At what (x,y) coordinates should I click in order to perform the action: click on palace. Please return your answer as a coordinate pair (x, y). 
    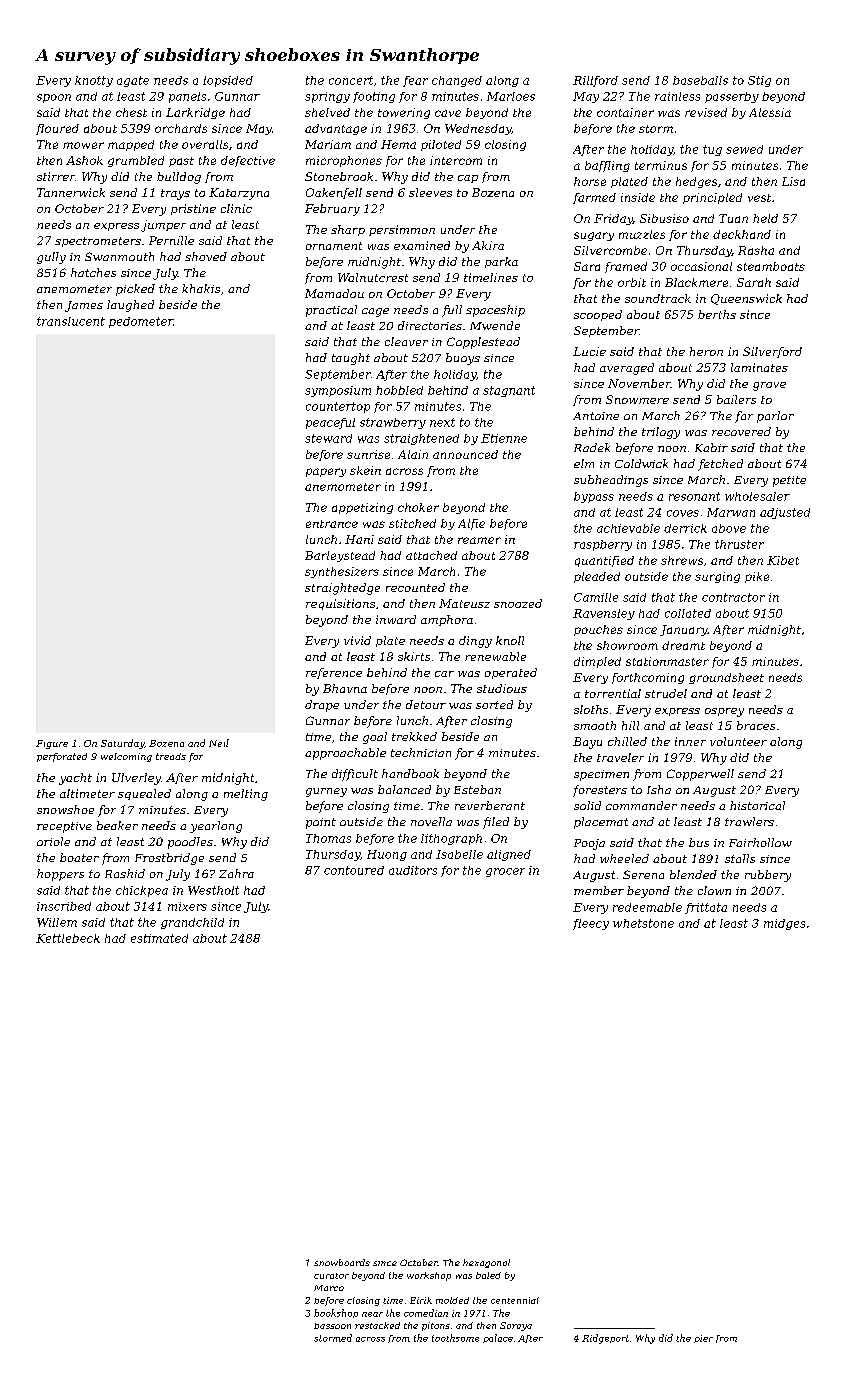
    Looking at the image, I should click on (498, 1338).
